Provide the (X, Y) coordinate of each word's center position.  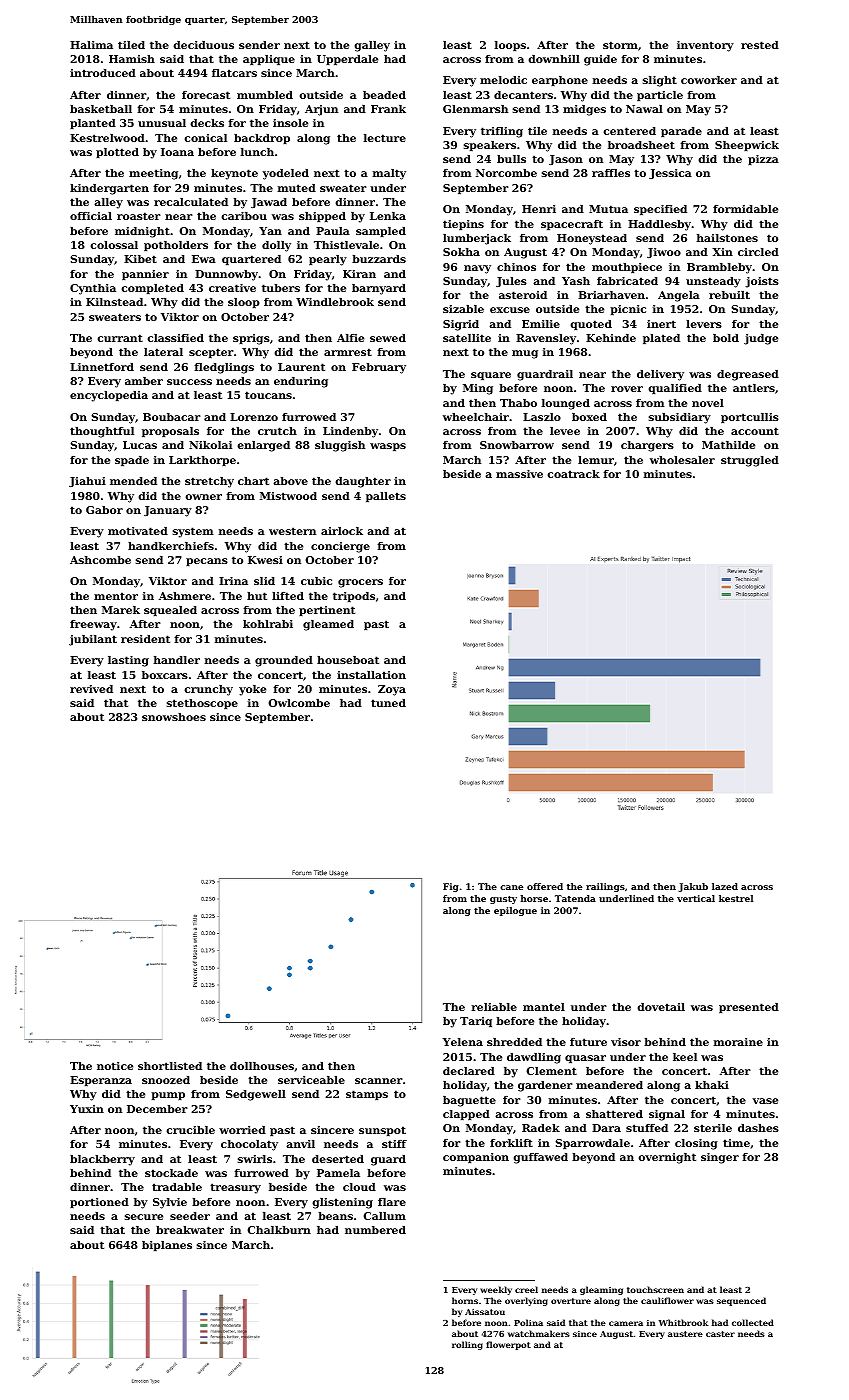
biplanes (167, 1246)
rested (760, 45)
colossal (114, 245)
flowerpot (508, 1345)
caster (720, 1334)
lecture (384, 138)
